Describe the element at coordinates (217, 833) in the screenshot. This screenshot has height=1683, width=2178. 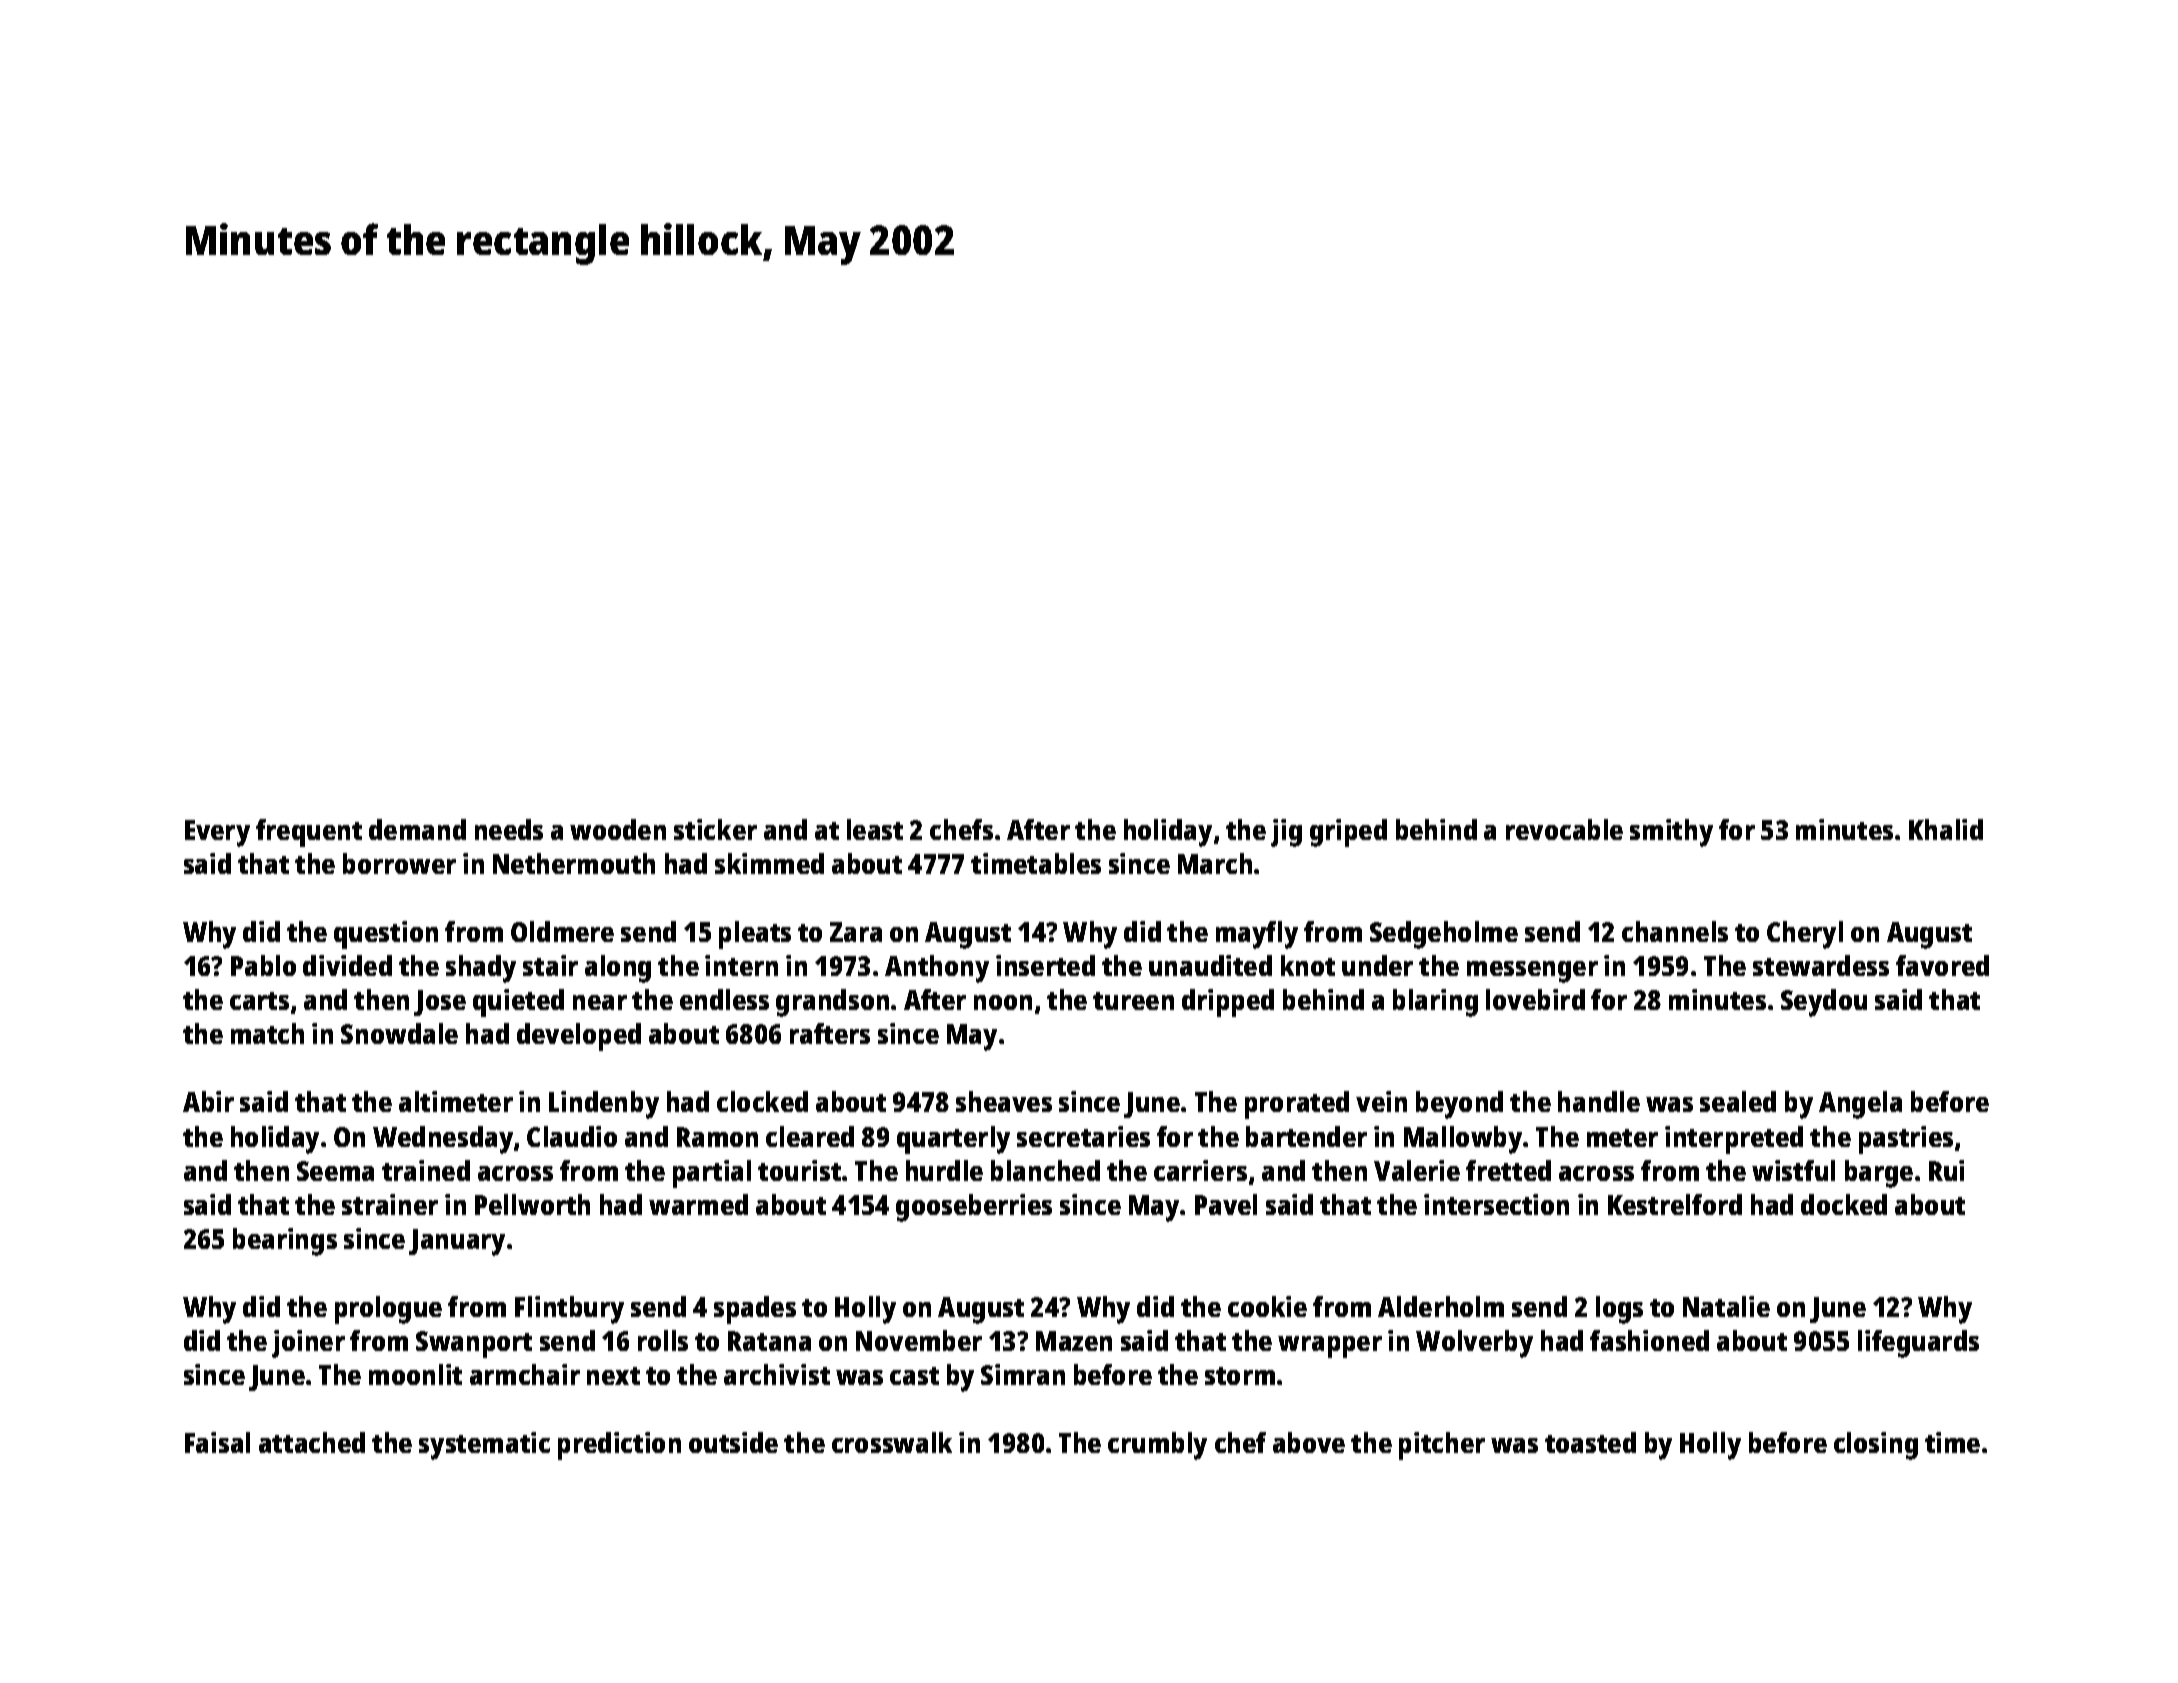
I see `Every` at that location.
